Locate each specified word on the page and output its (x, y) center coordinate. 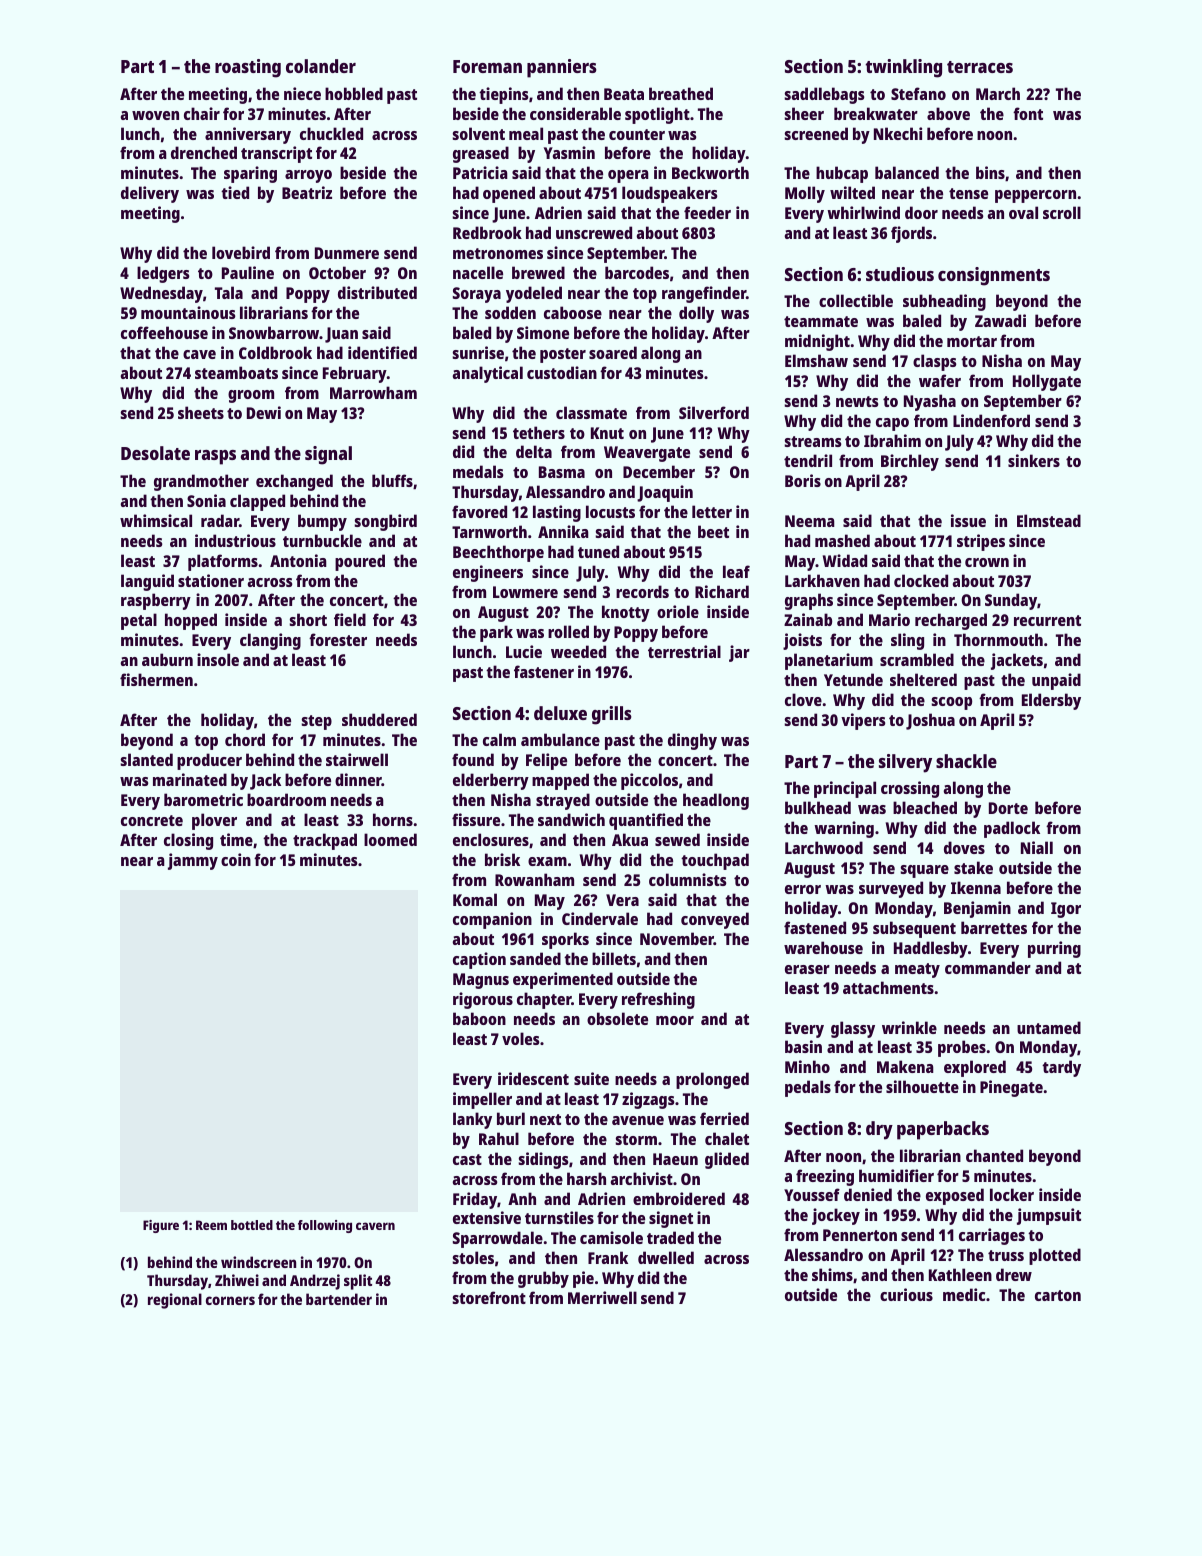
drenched (204, 152)
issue (968, 520)
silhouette (922, 1086)
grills (612, 715)
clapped (257, 502)
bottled (252, 1225)
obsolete (617, 1018)
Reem (211, 1225)
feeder (707, 212)
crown (987, 562)
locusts (610, 511)
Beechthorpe (498, 553)
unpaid (1056, 681)
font (1028, 113)
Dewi (264, 412)
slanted (146, 759)
